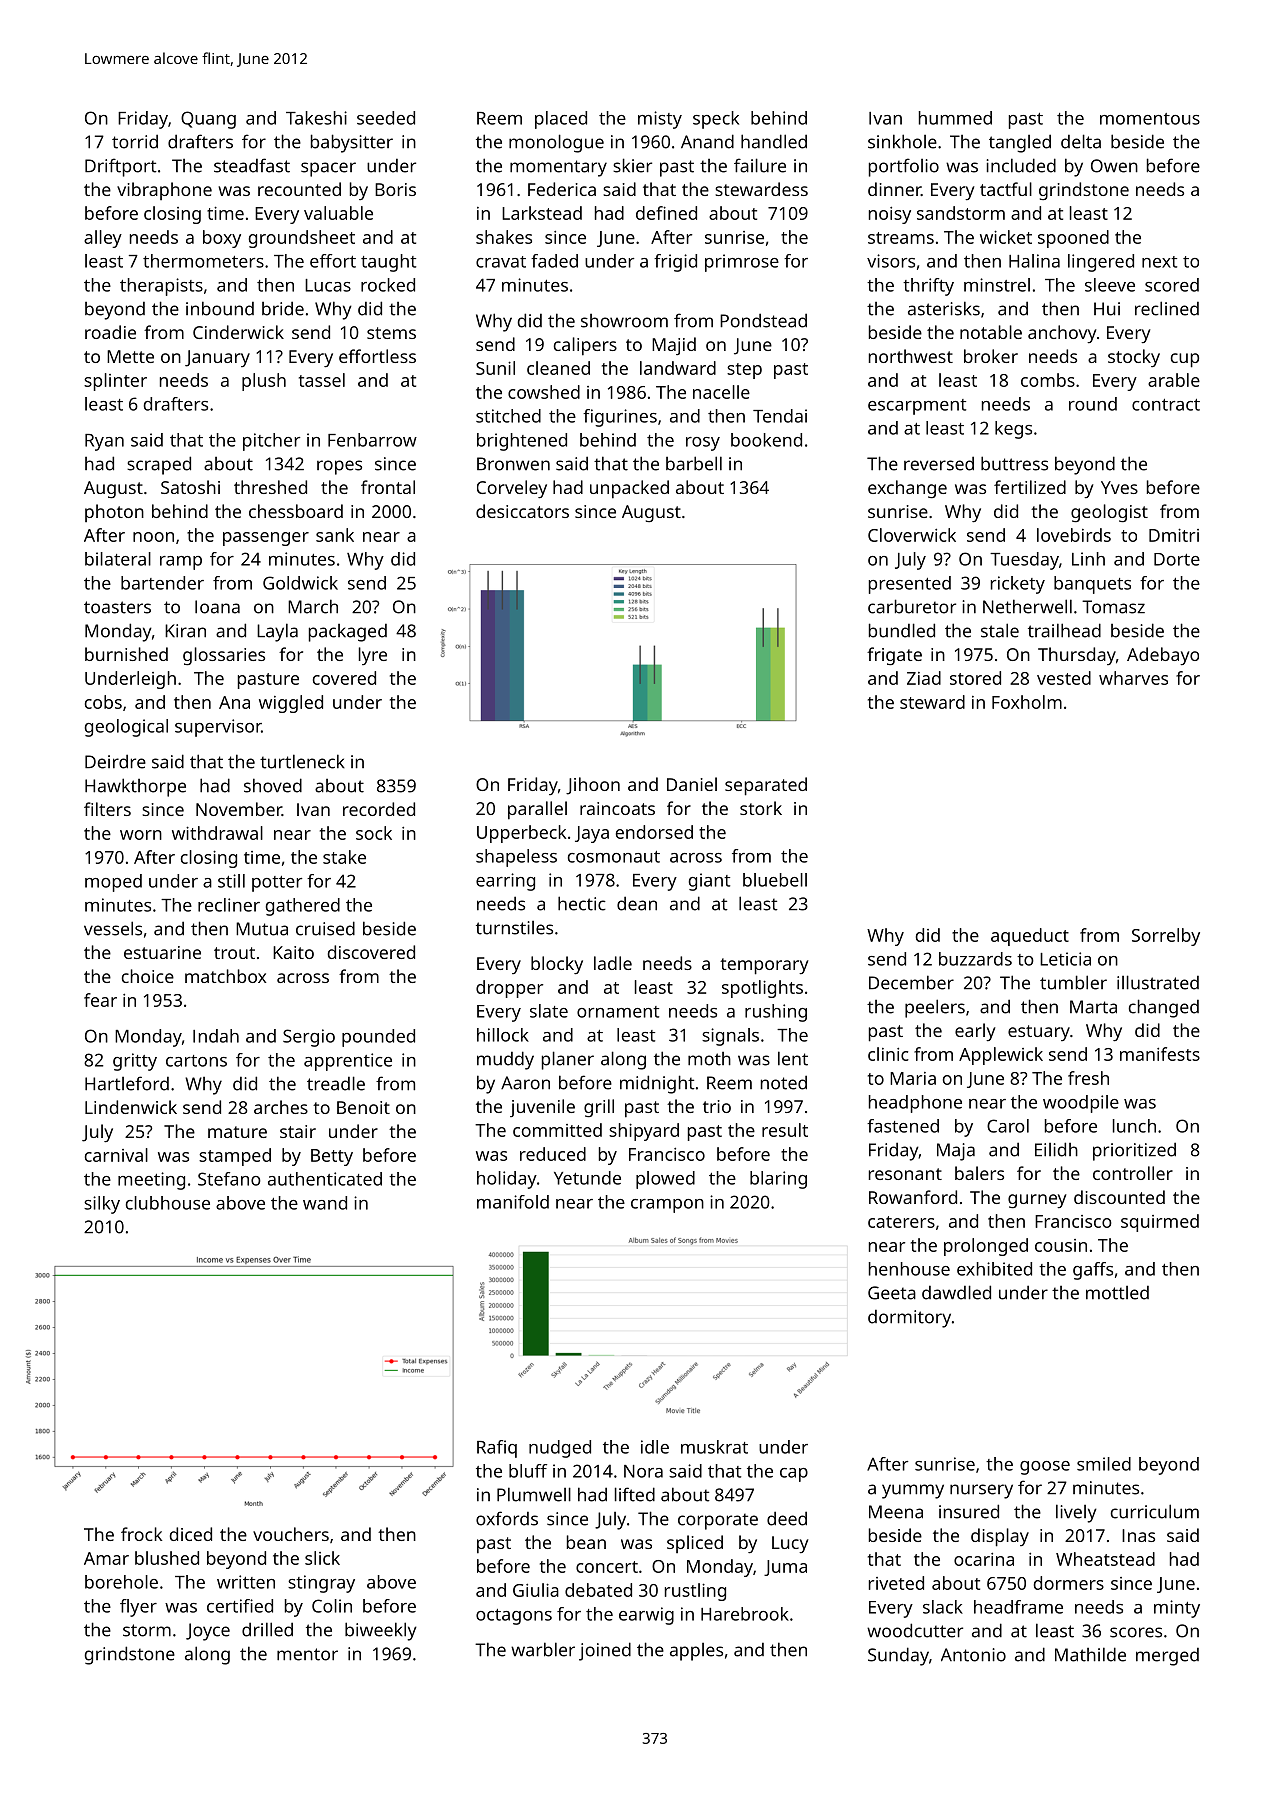  Describe the element at coordinates (307, 1654) in the screenshot. I see `mentor` at that location.
